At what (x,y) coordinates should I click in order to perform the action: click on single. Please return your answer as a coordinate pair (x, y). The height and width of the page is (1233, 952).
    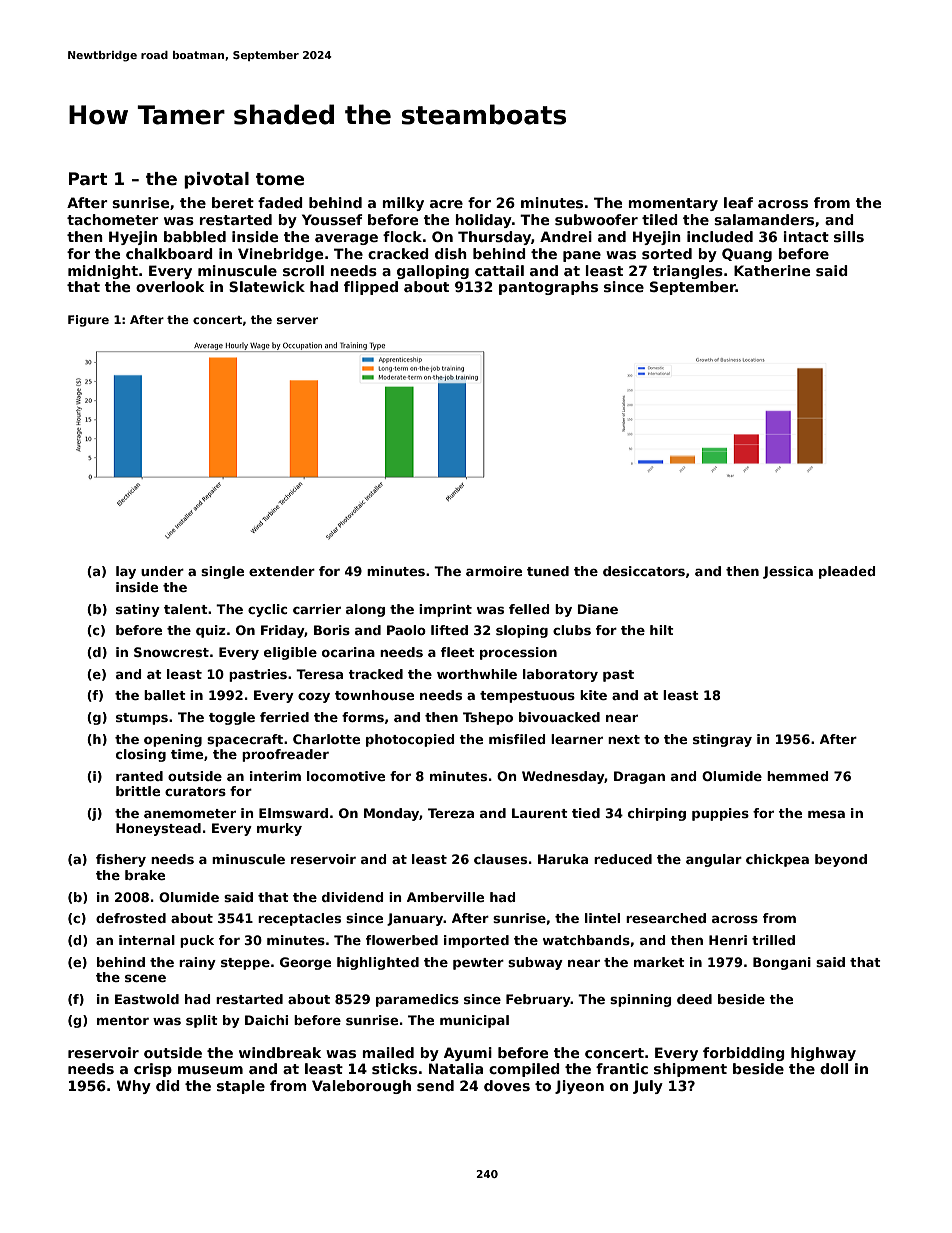
    Looking at the image, I should click on (222, 572).
